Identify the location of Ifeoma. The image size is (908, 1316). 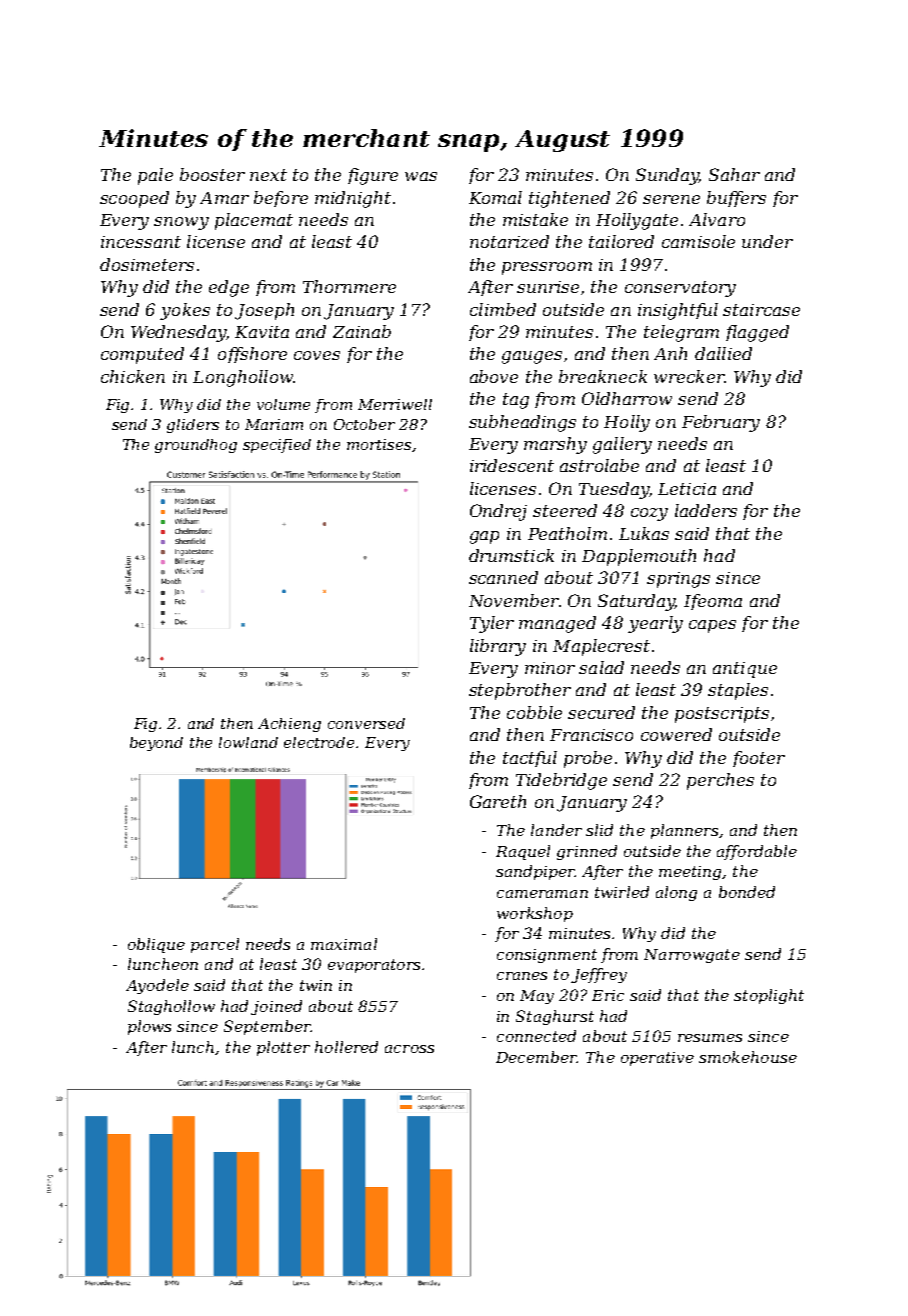
(713, 602).
